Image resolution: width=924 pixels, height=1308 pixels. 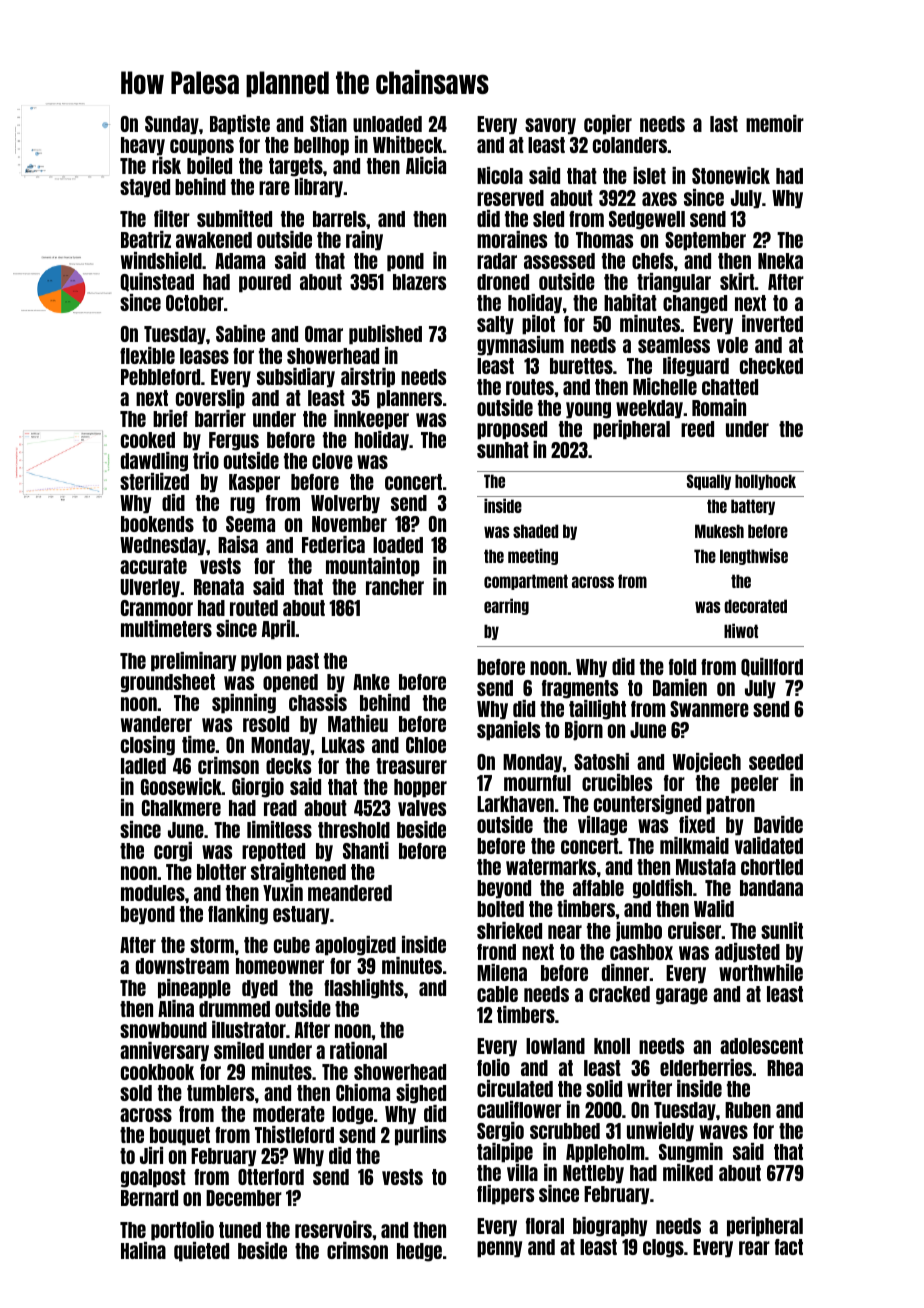 What do you see at coordinates (789, 1247) in the screenshot?
I see `fact` at bounding box center [789, 1247].
